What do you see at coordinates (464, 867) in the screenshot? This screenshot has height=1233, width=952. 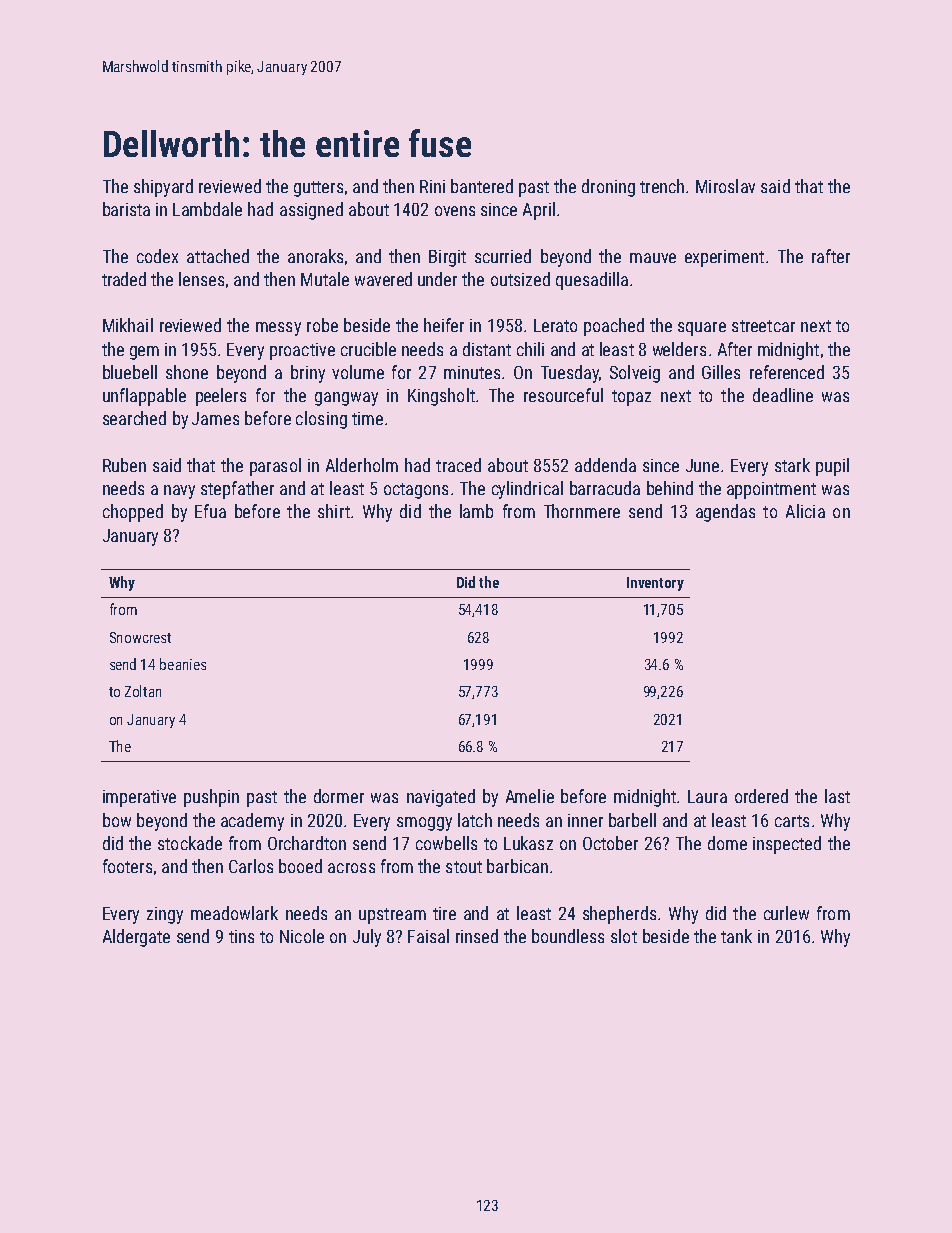 I see `stout` at bounding box center [464, 867].
